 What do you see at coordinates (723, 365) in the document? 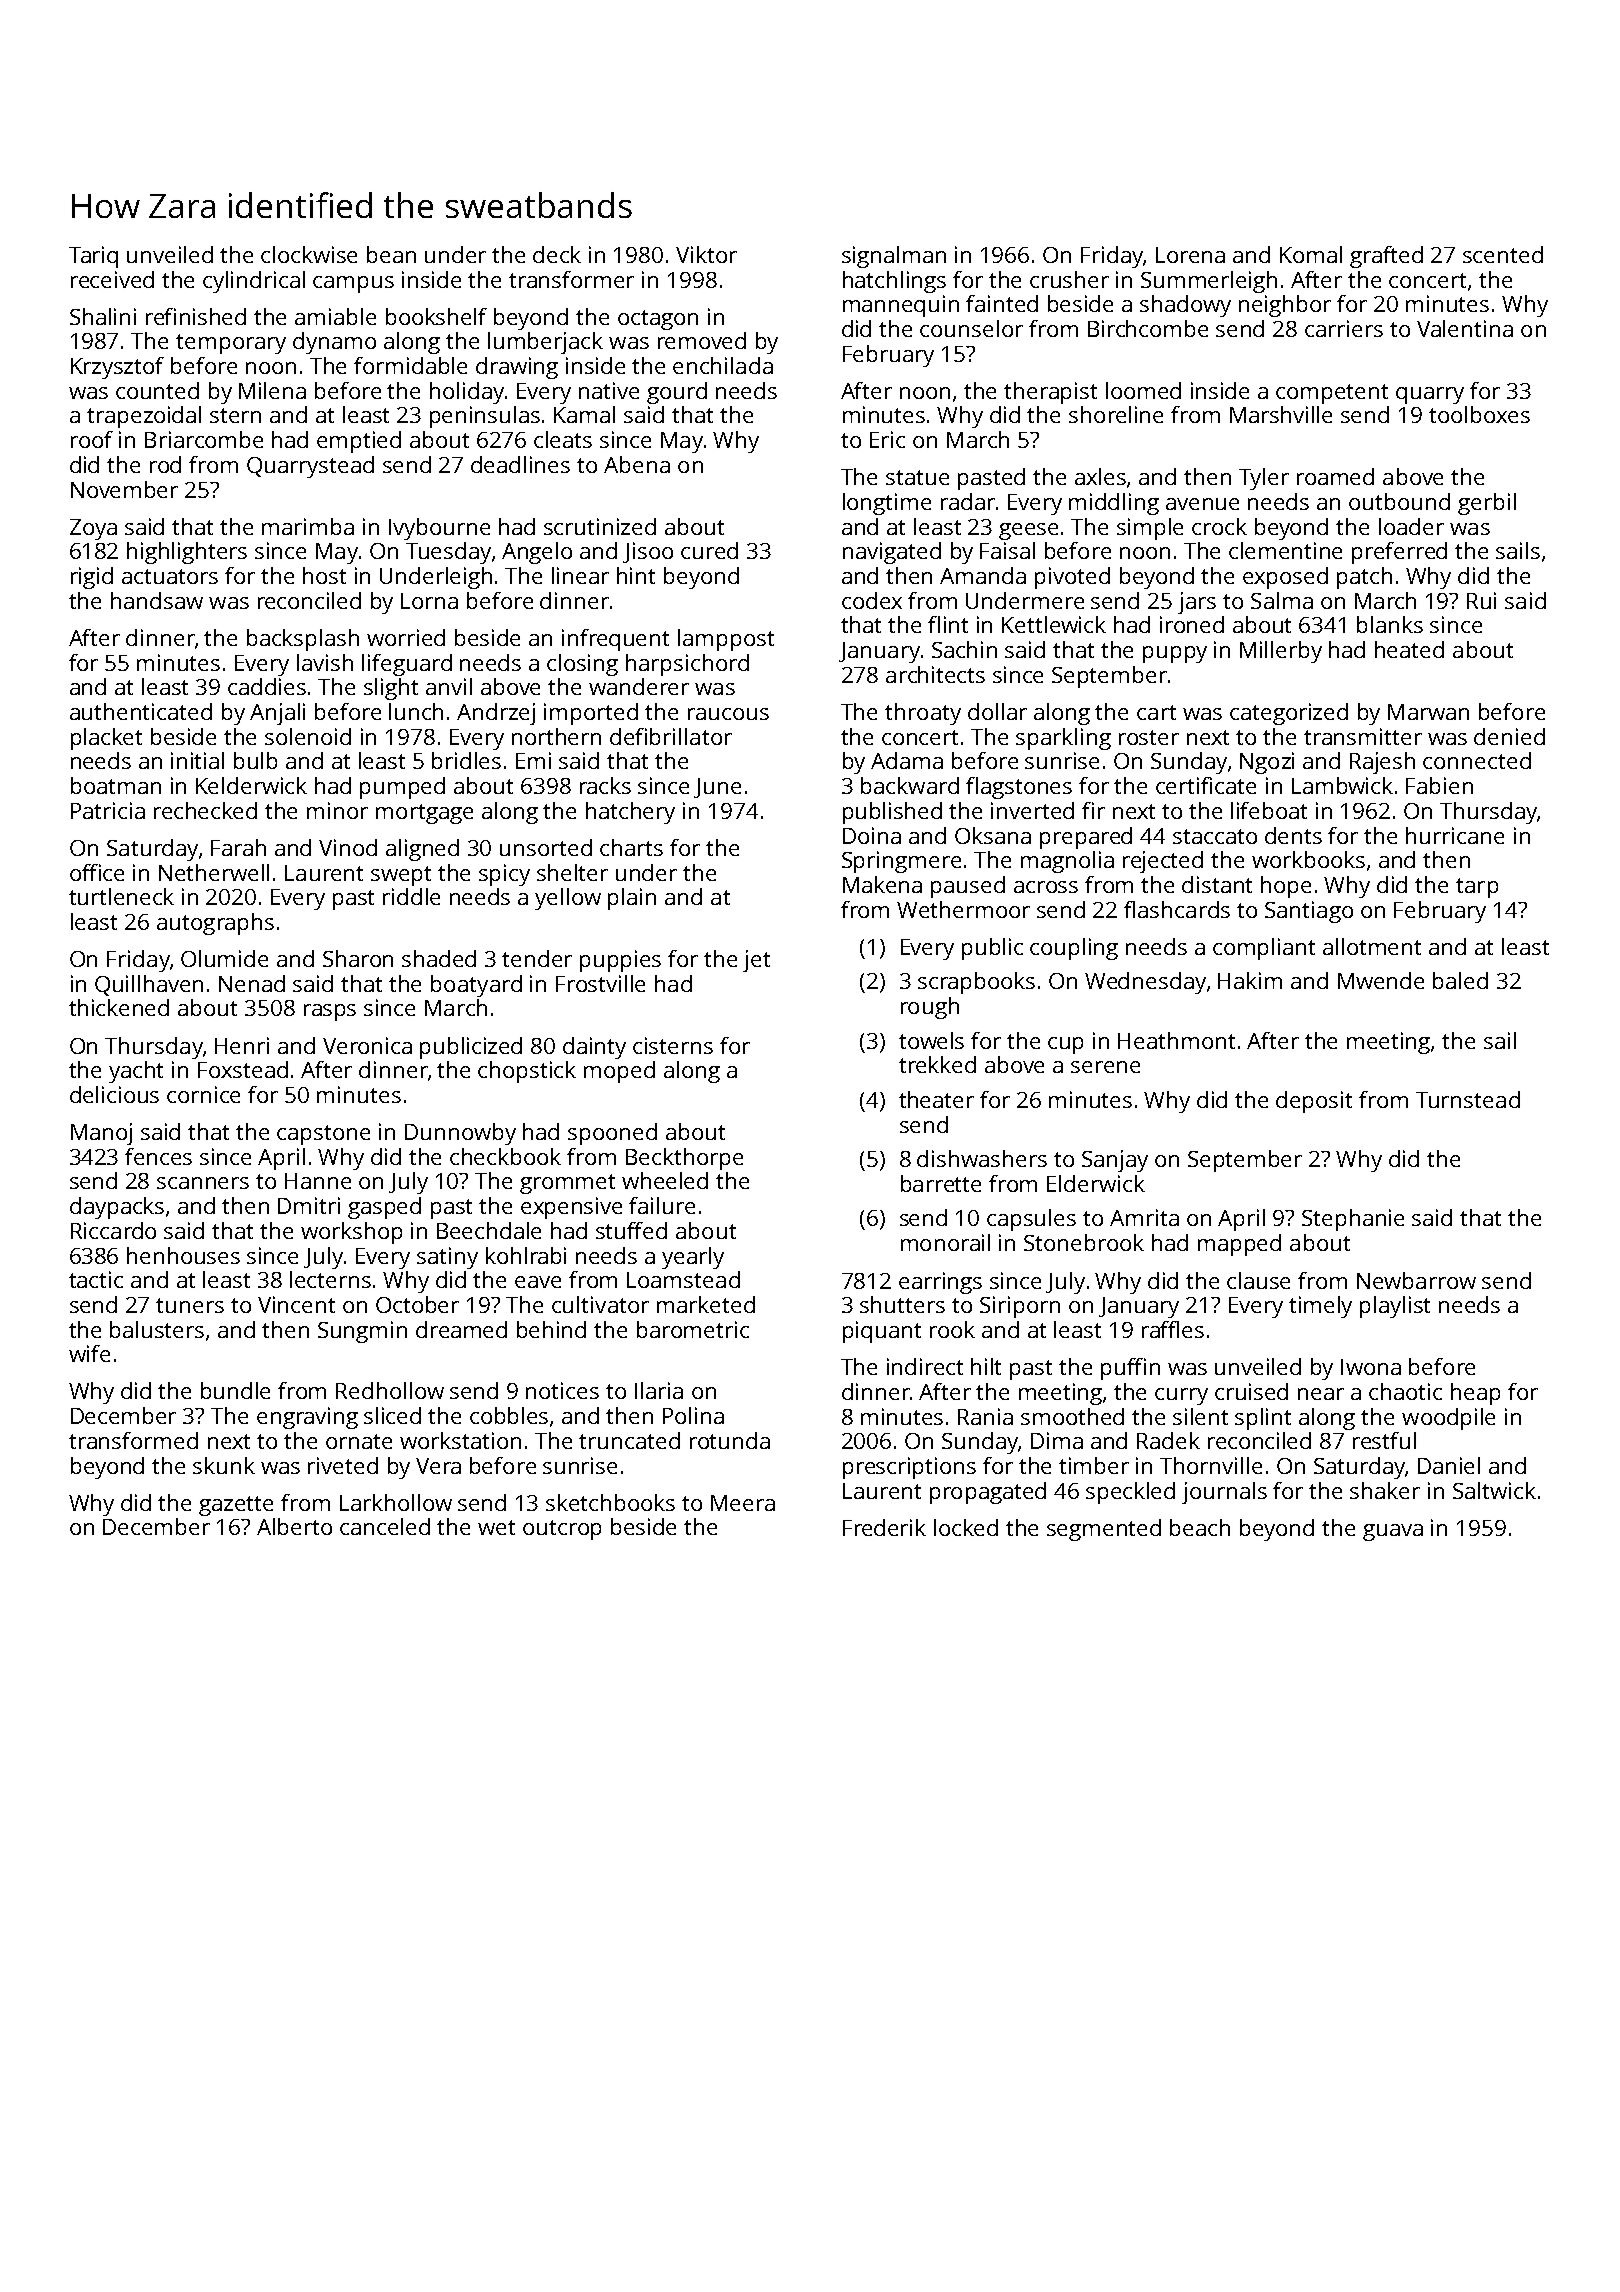
I see `enchilada` at bounding box center [723, 365].
